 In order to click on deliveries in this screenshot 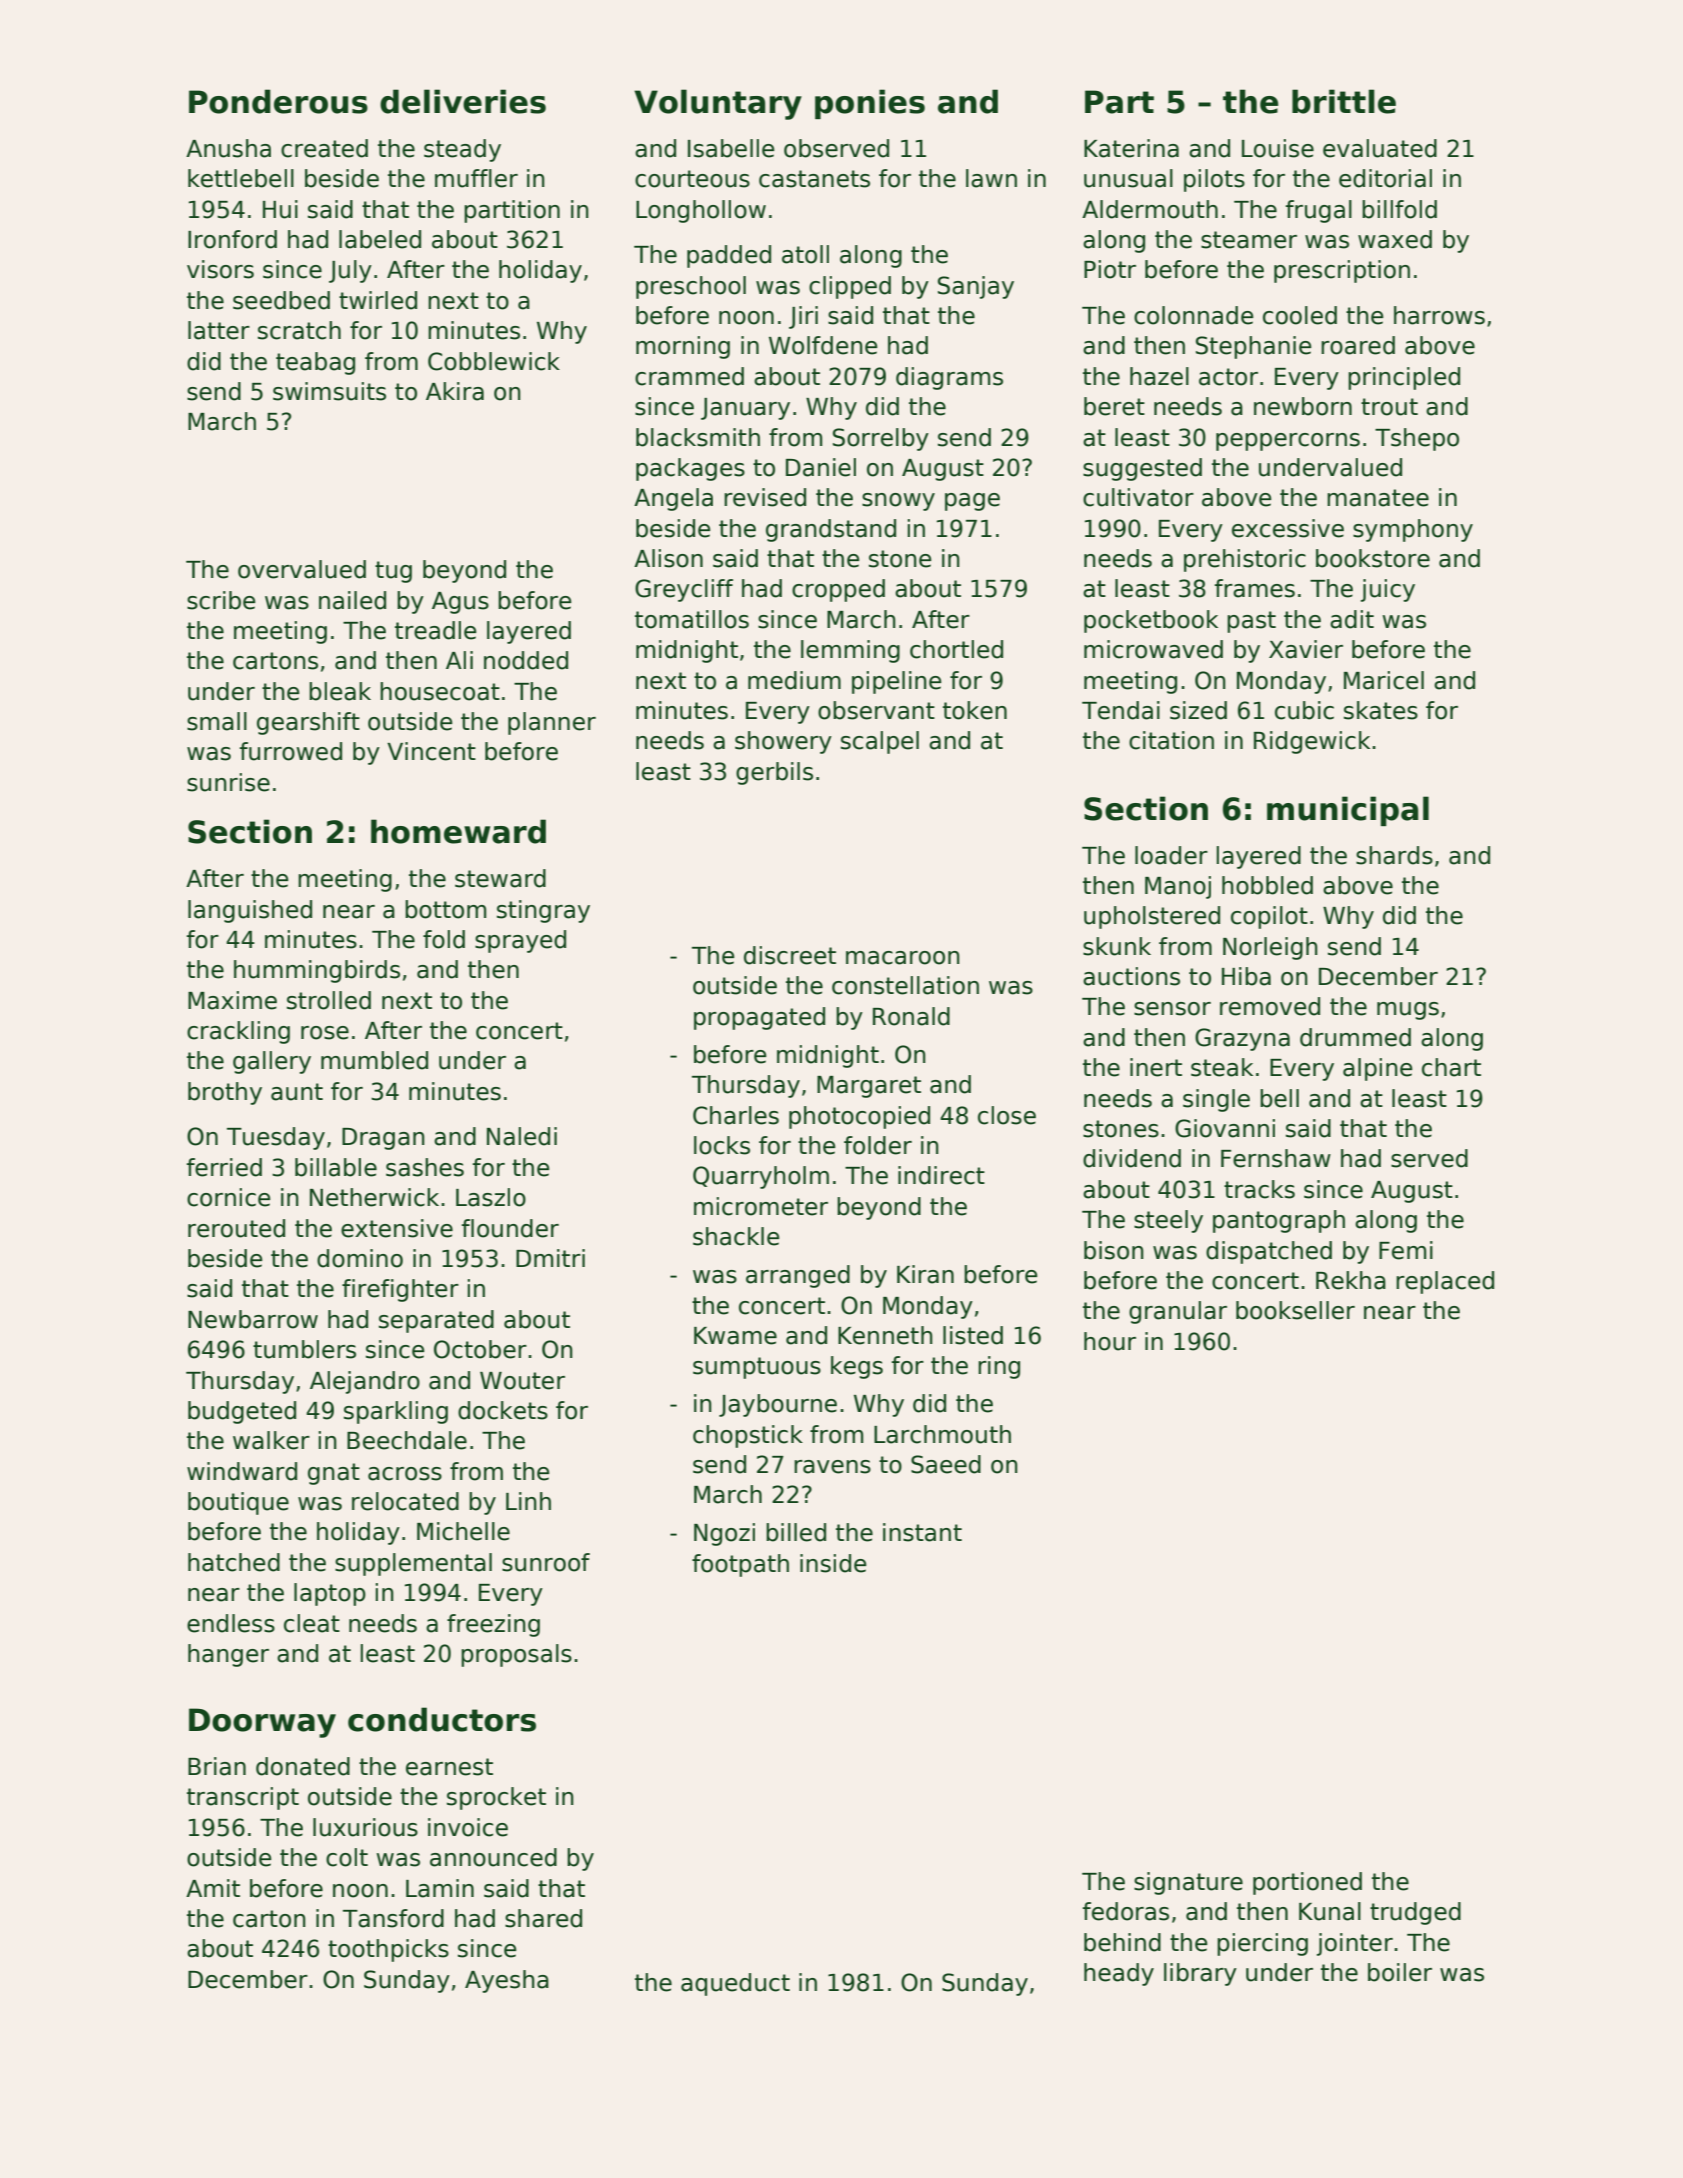, I will do `click(463, 101)`.
